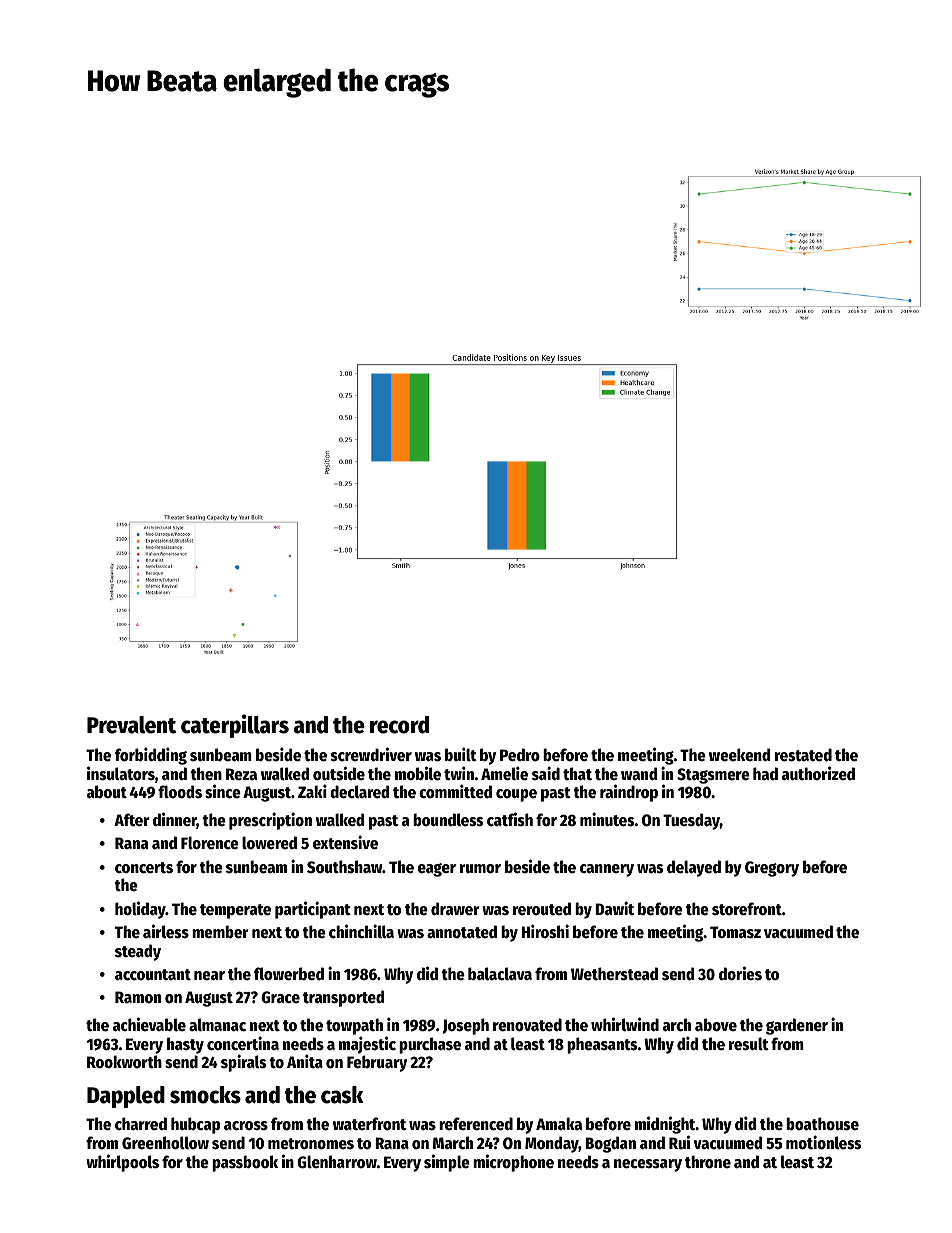 This document has width=952, height=1233. Describe the element at coordinates (716, 1025) in the document. I see `above` at that location.
